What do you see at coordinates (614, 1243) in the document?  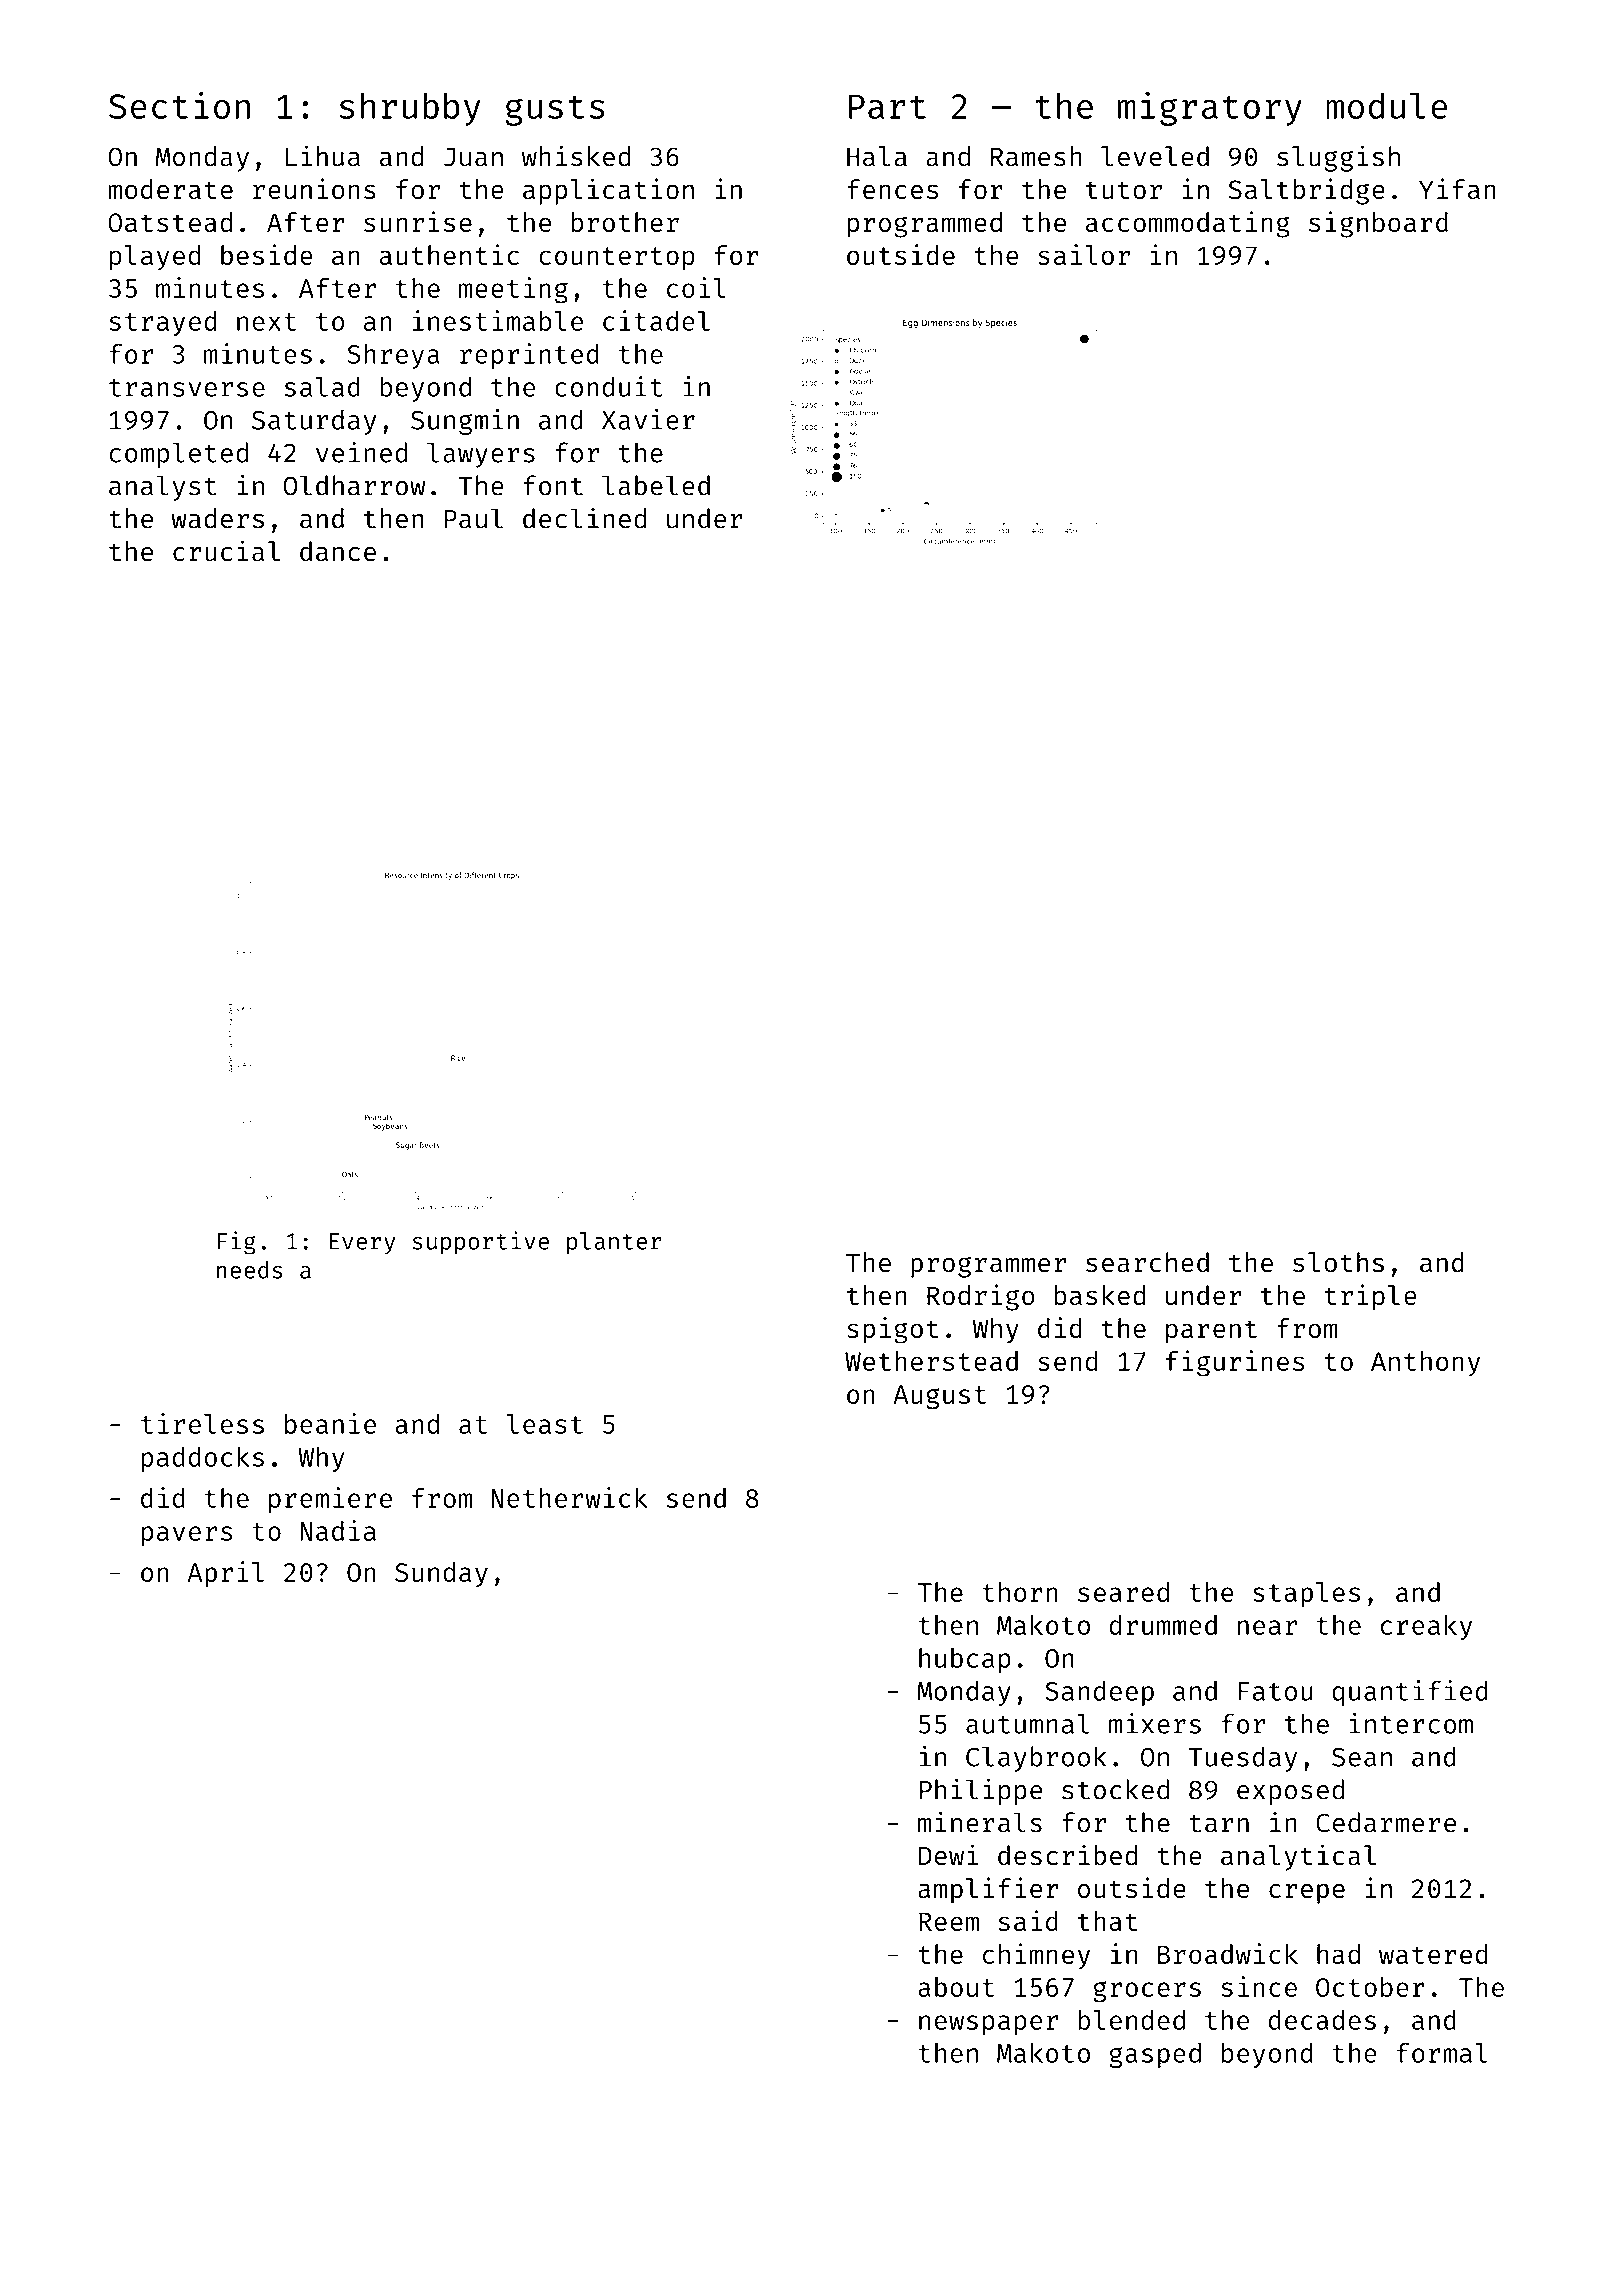 I see `planter` at bounding box center [614, 1243].
